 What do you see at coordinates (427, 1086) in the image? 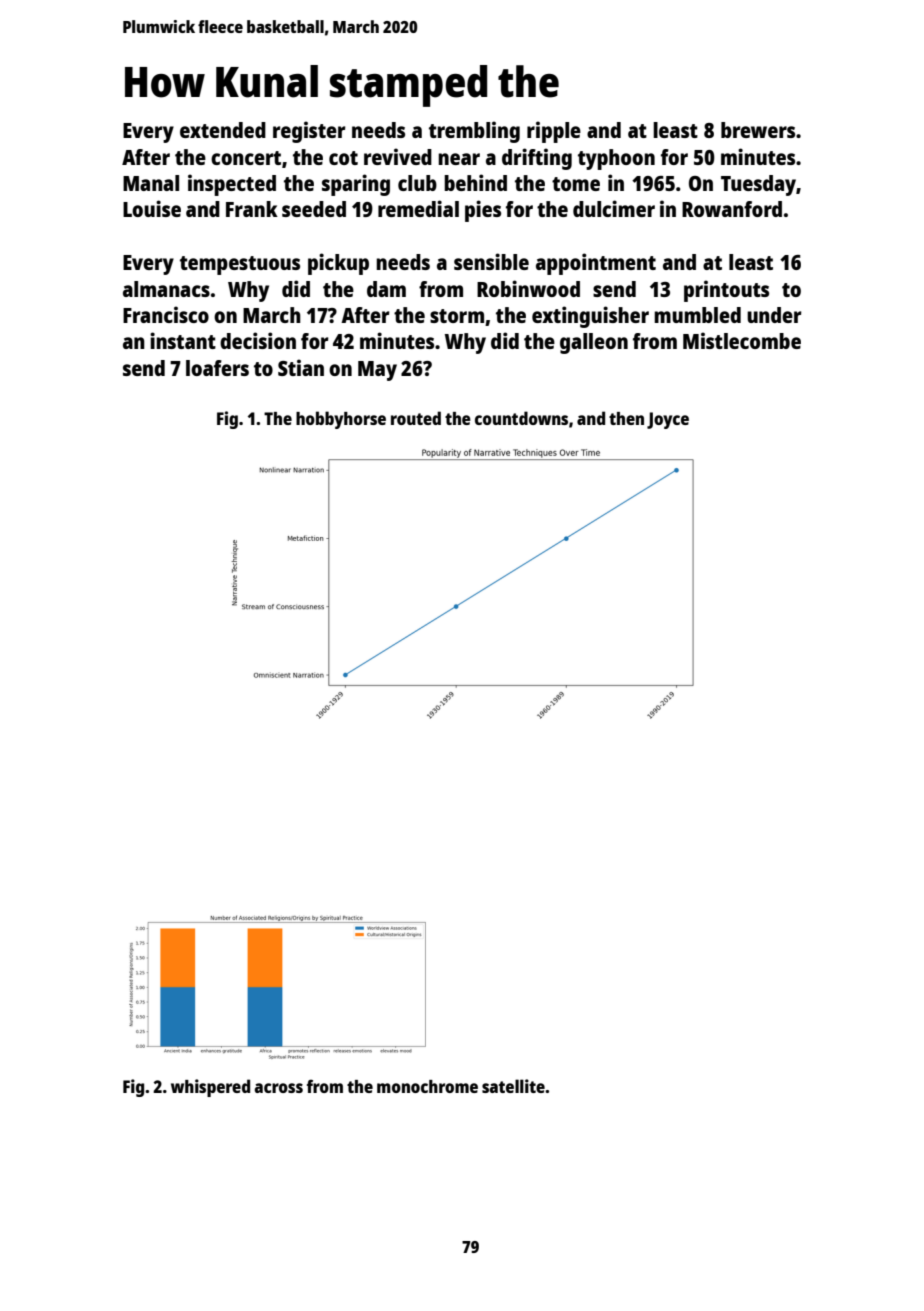
I see `monochrome` at bounding box center [427, 1086].
